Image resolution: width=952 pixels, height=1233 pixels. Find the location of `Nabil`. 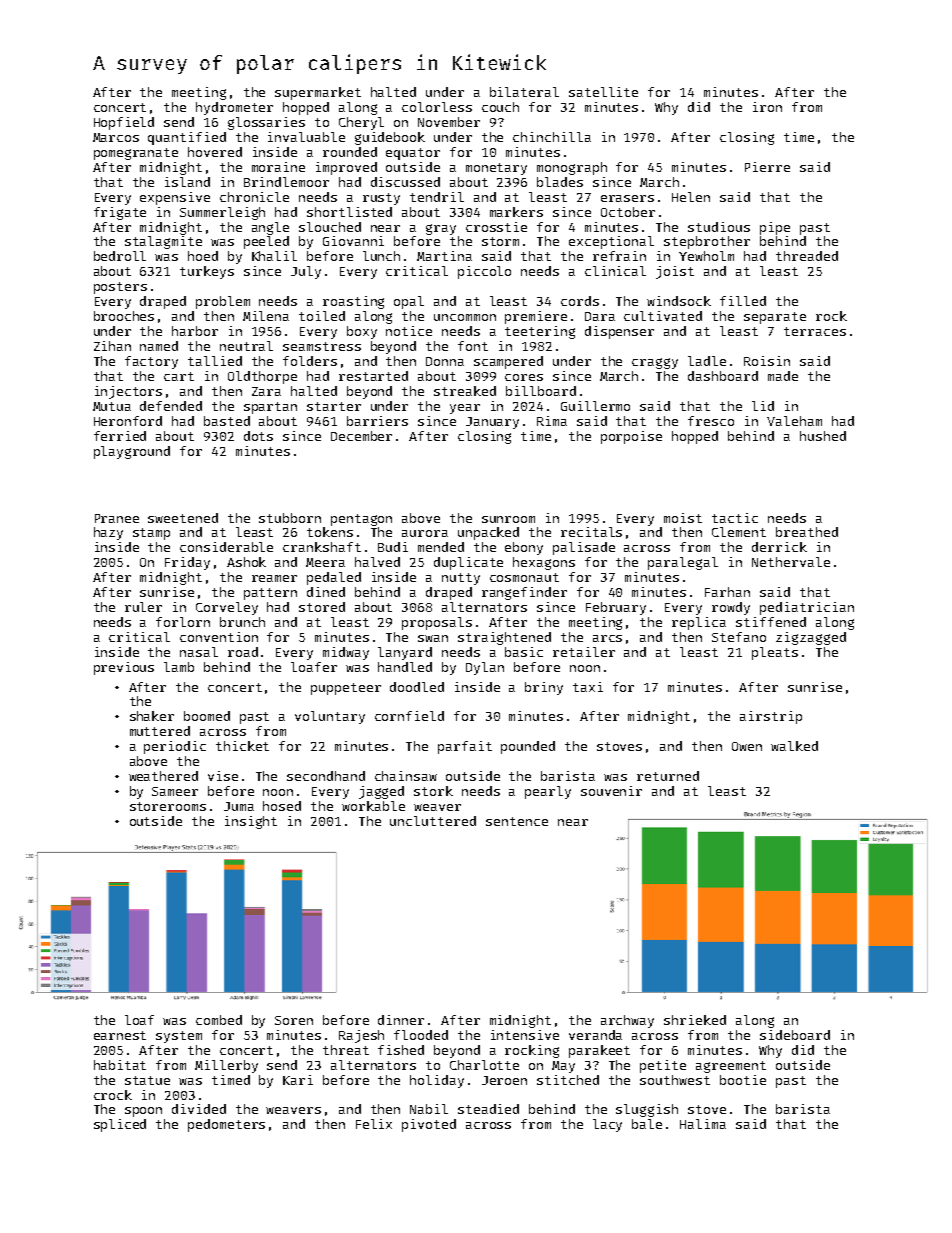

Nabil is located at coordinates (429, 1109).
